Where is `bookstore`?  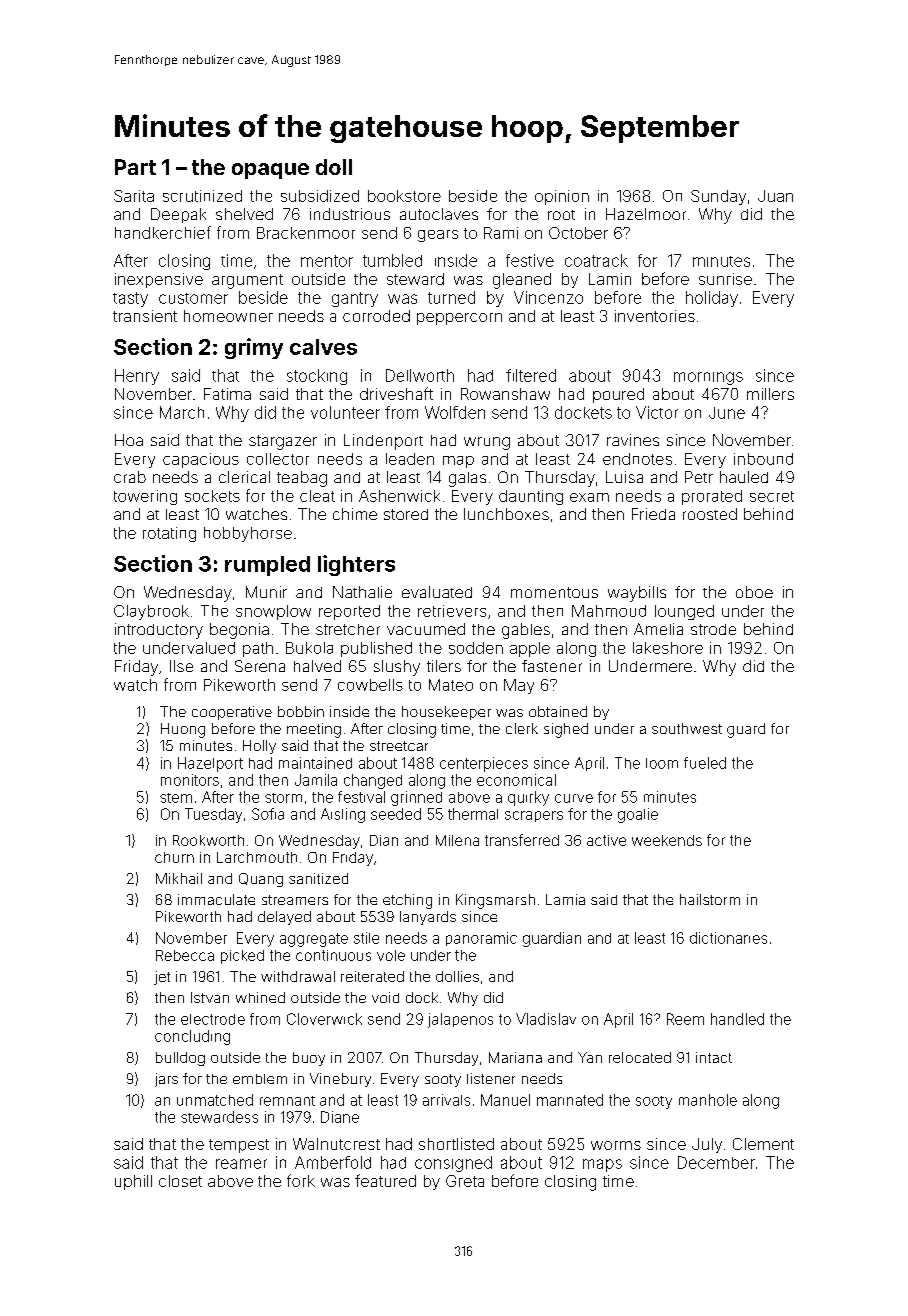 bookstore is located at coordinates (404, 196).
